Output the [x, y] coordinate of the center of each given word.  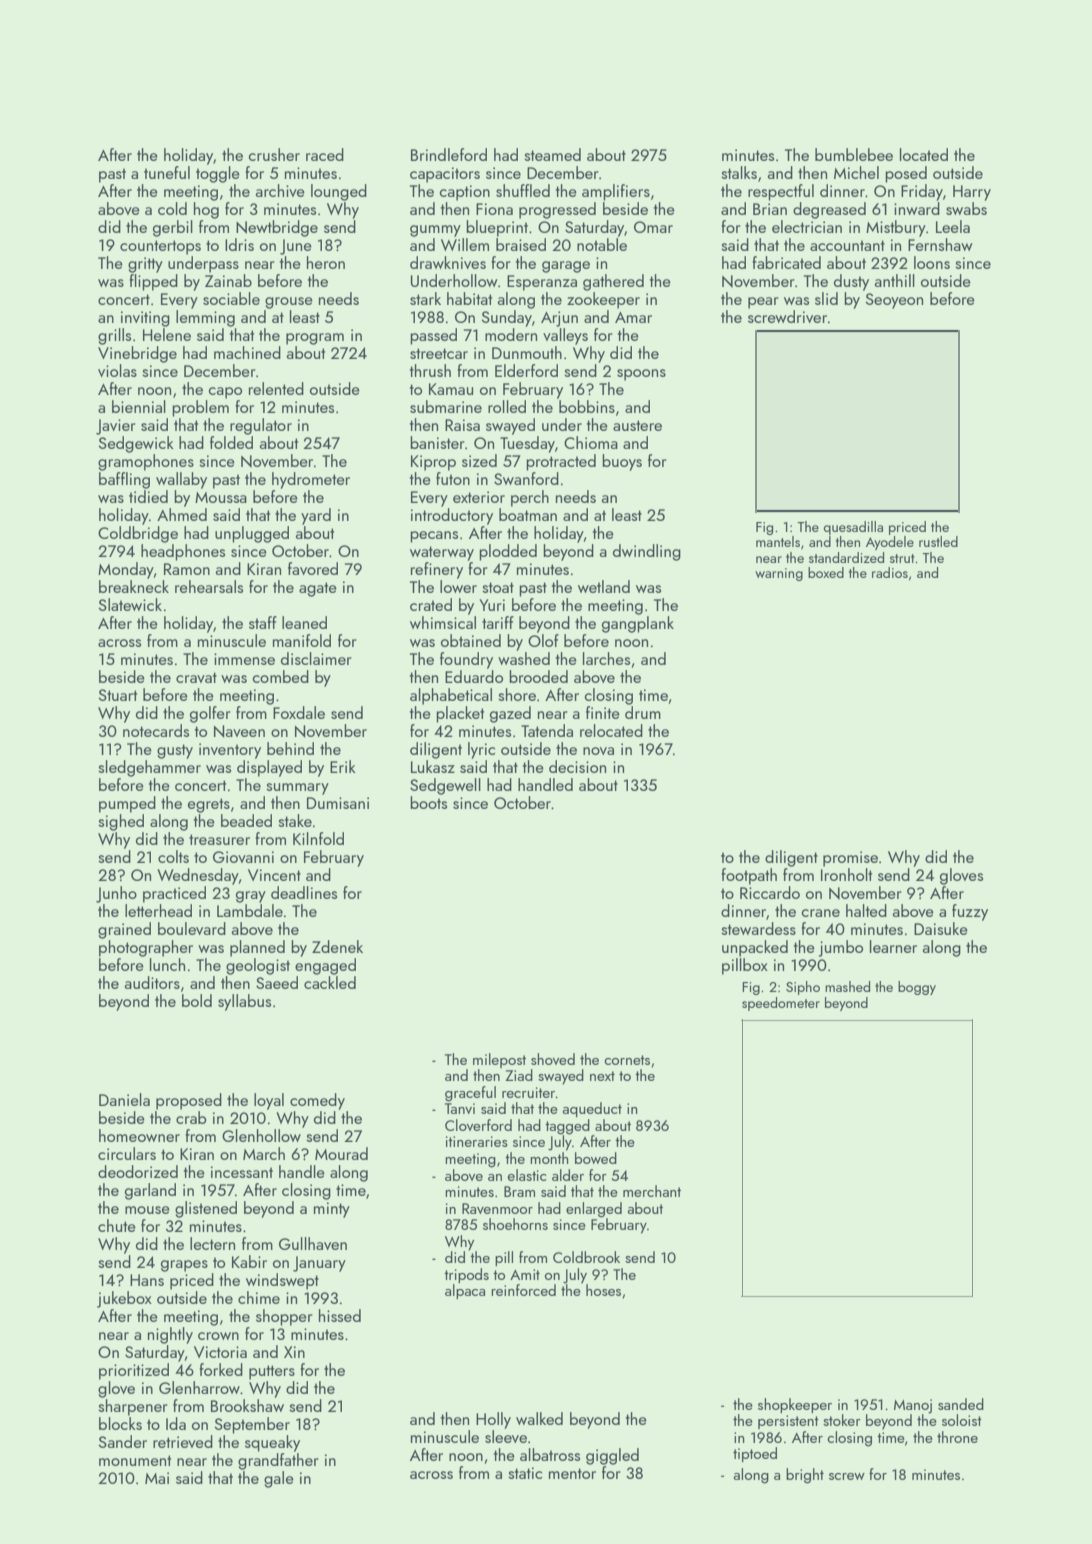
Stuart [118, 695]
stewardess [758, 928]
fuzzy [970, 912]
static [525, 1473]
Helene [167, 334]
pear [763, 303]
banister [437, 442]
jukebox [124, 1299]
